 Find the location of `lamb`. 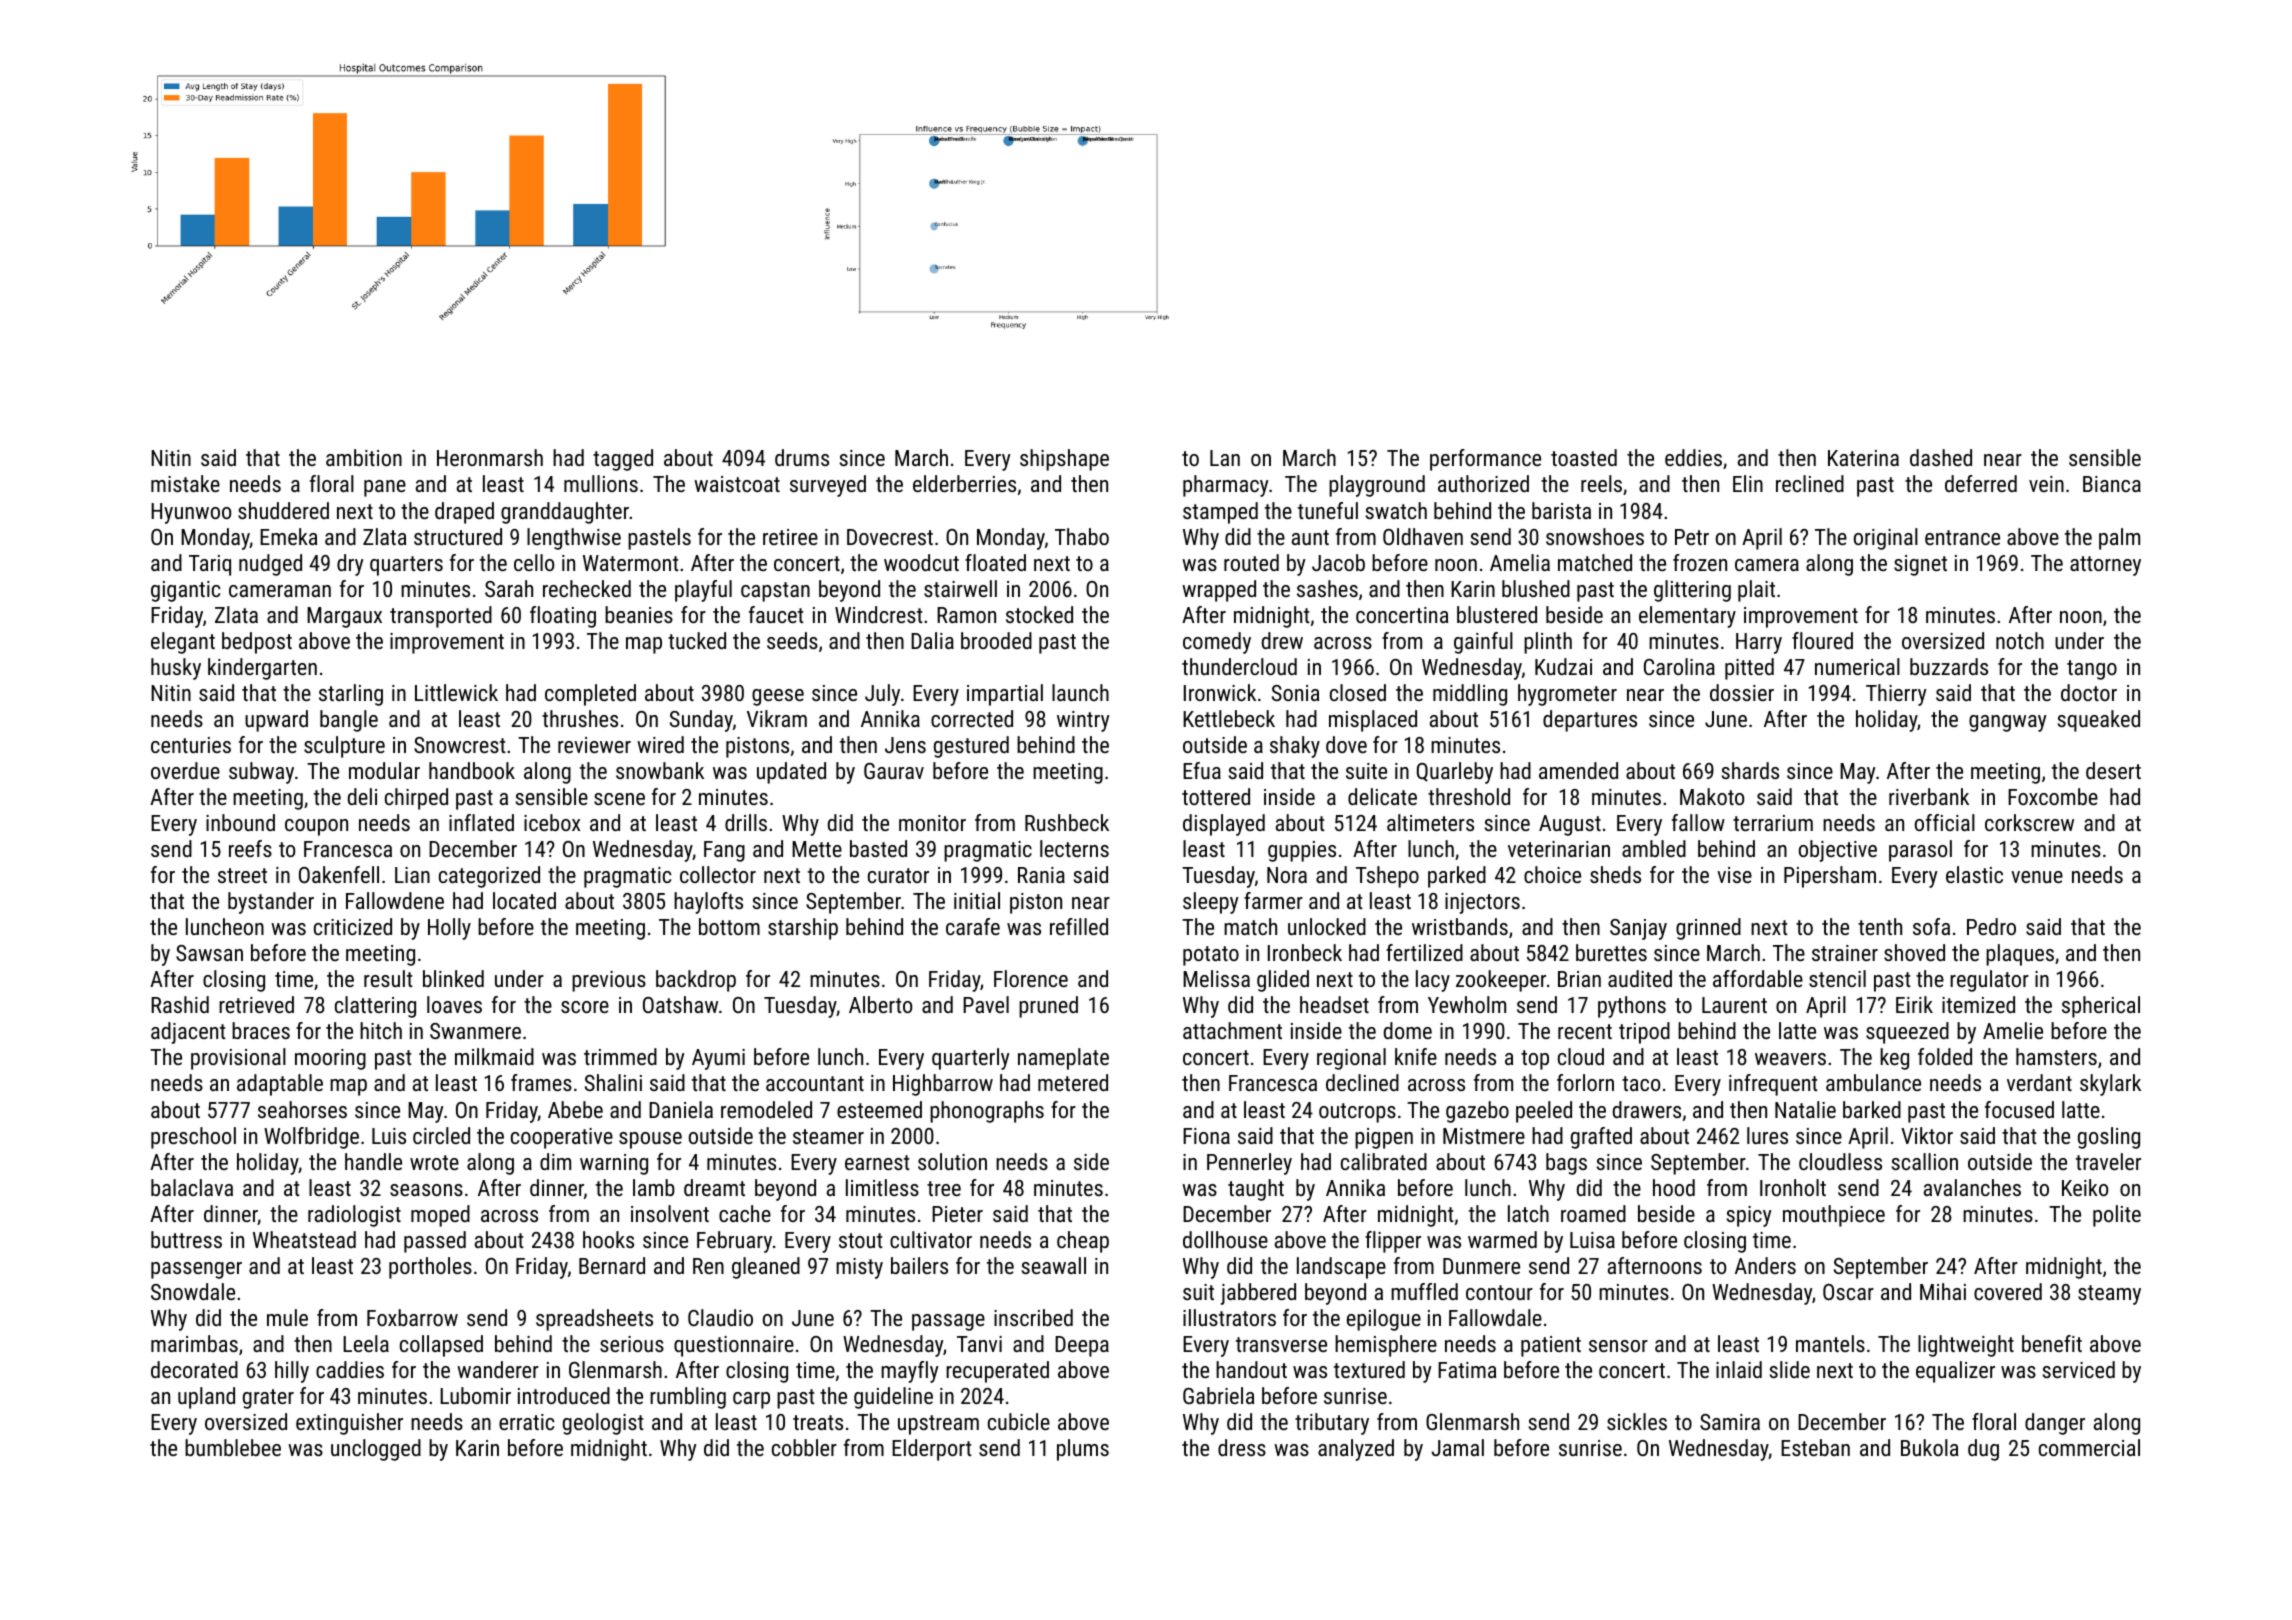

lamb is located at coordinates (654, 1187).
